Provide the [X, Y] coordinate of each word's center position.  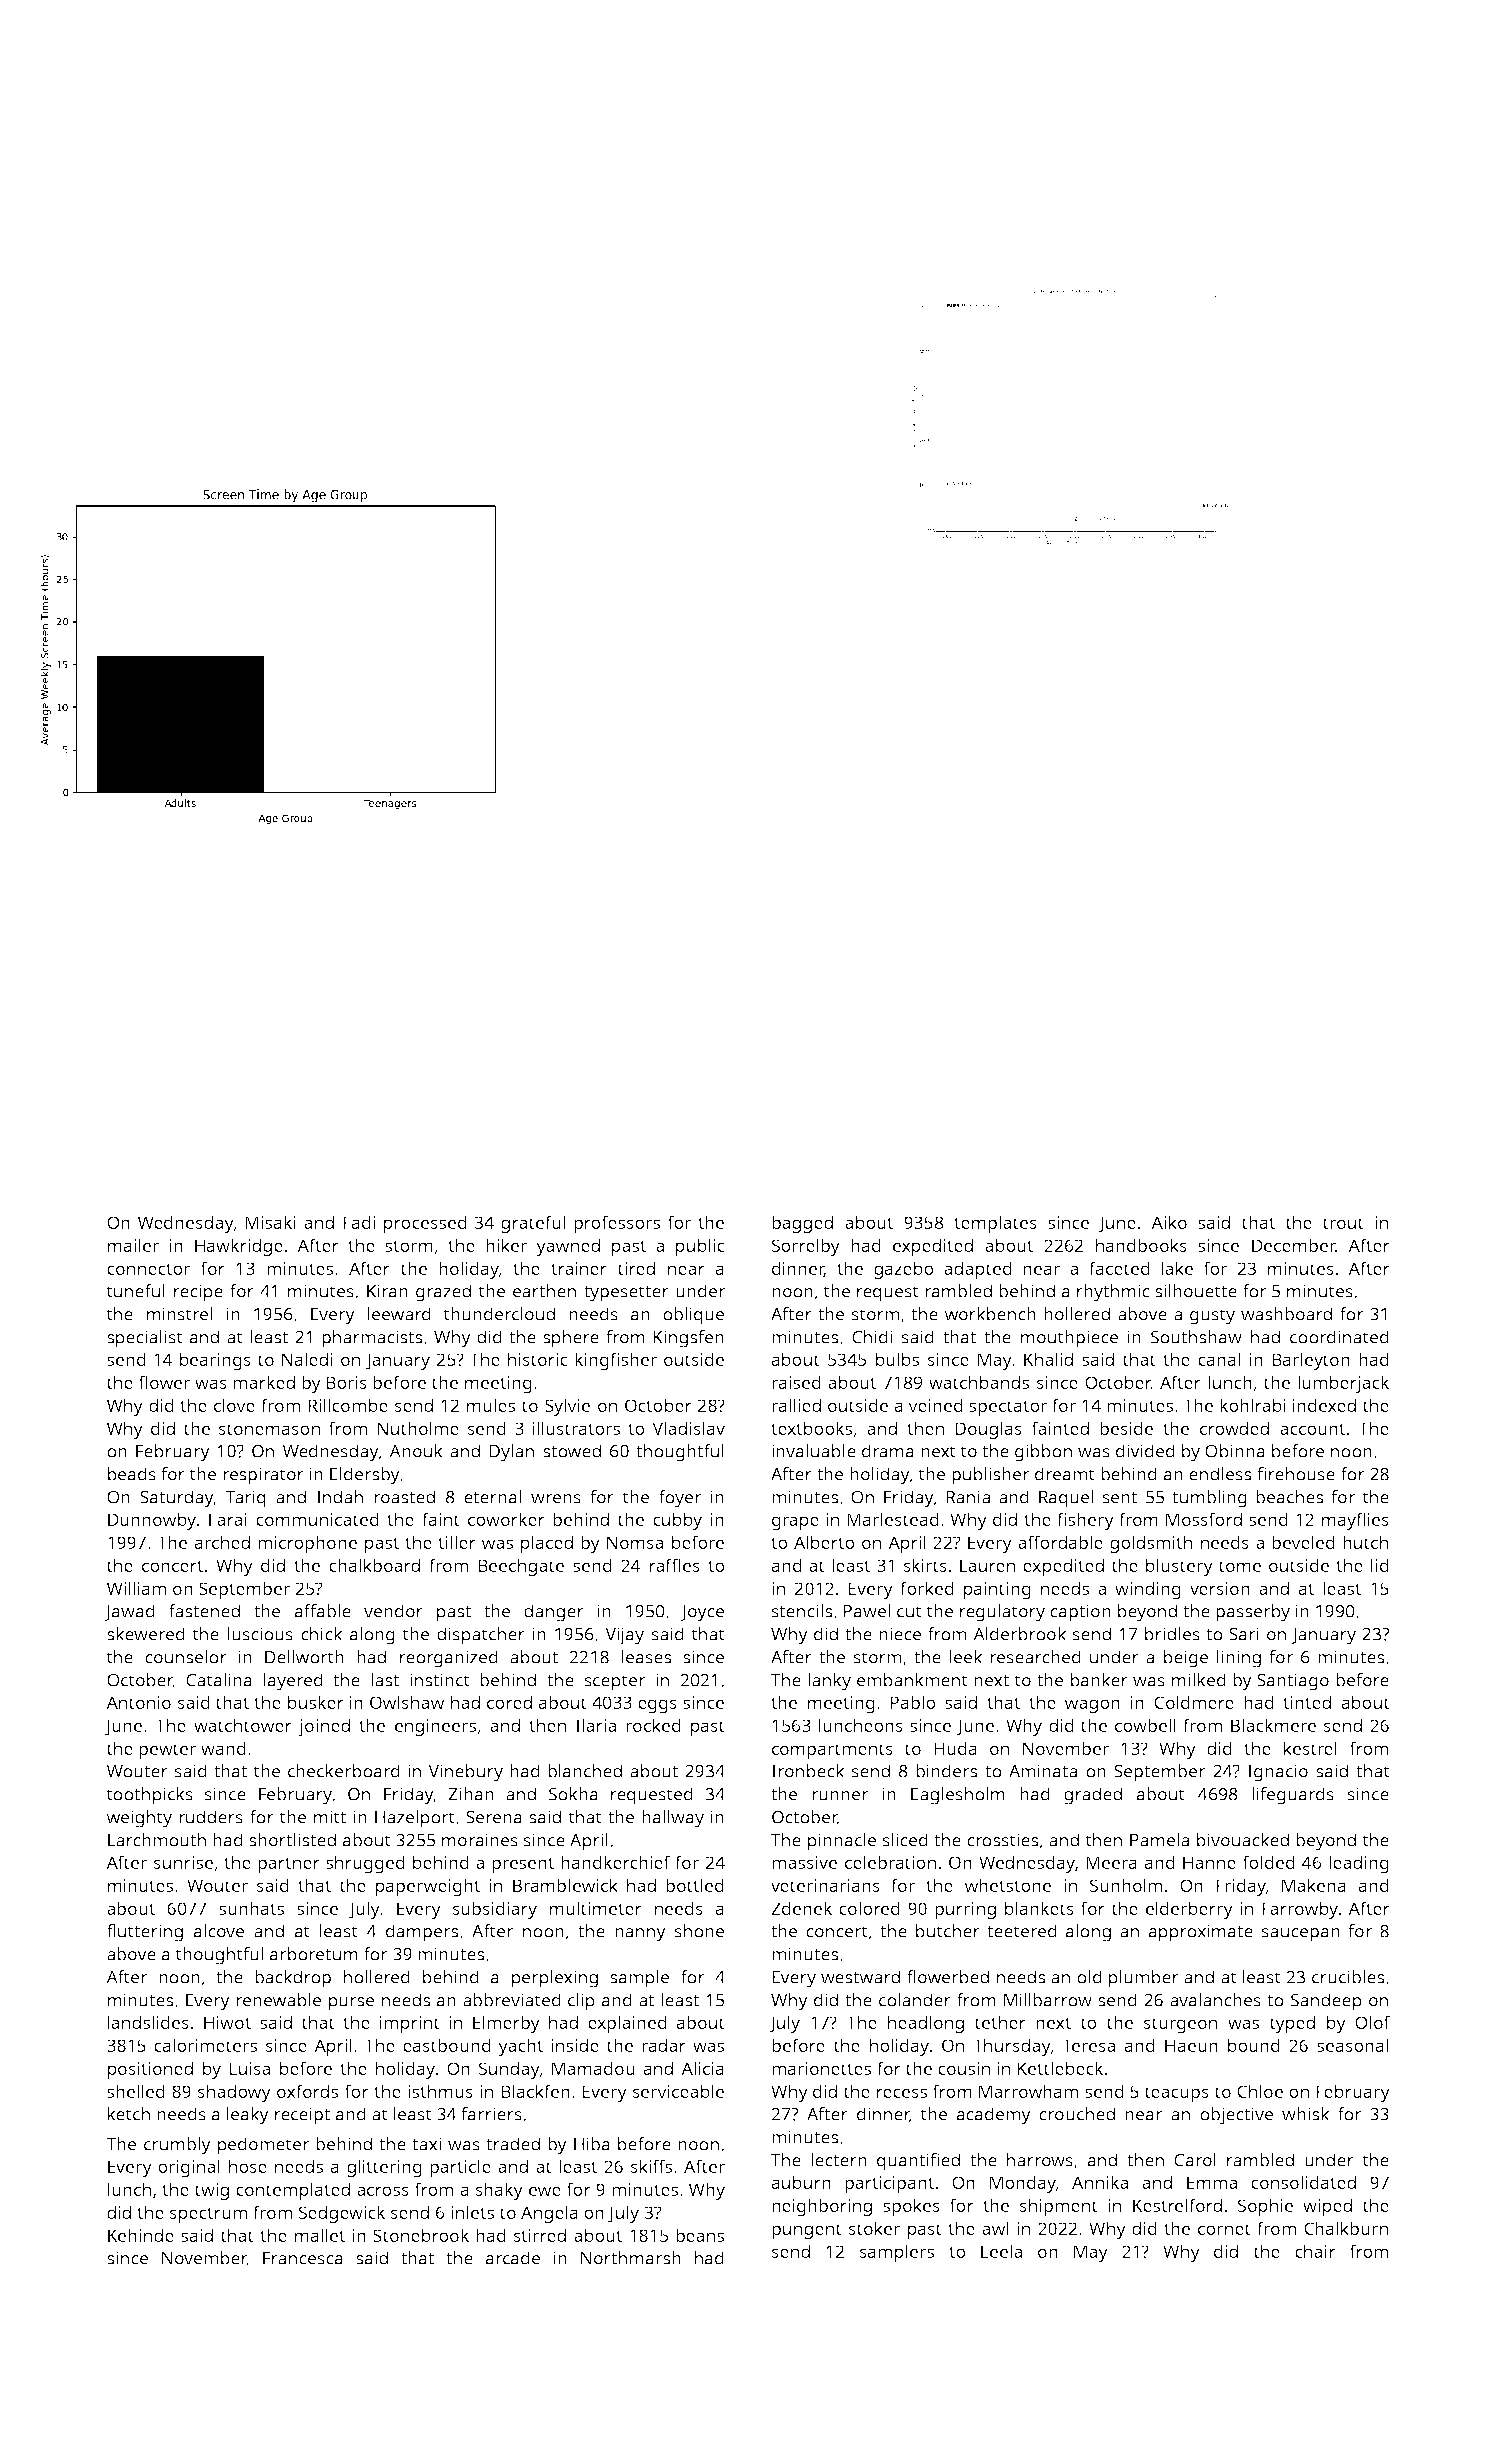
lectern [839, 2160]
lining [1239, 1659]
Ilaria [596, 1725]
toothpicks [150, 1796]
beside [1126, 1428]
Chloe [1260, 2091]
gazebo [904, 1270]
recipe [198, 1293]
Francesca [303, 2258]
